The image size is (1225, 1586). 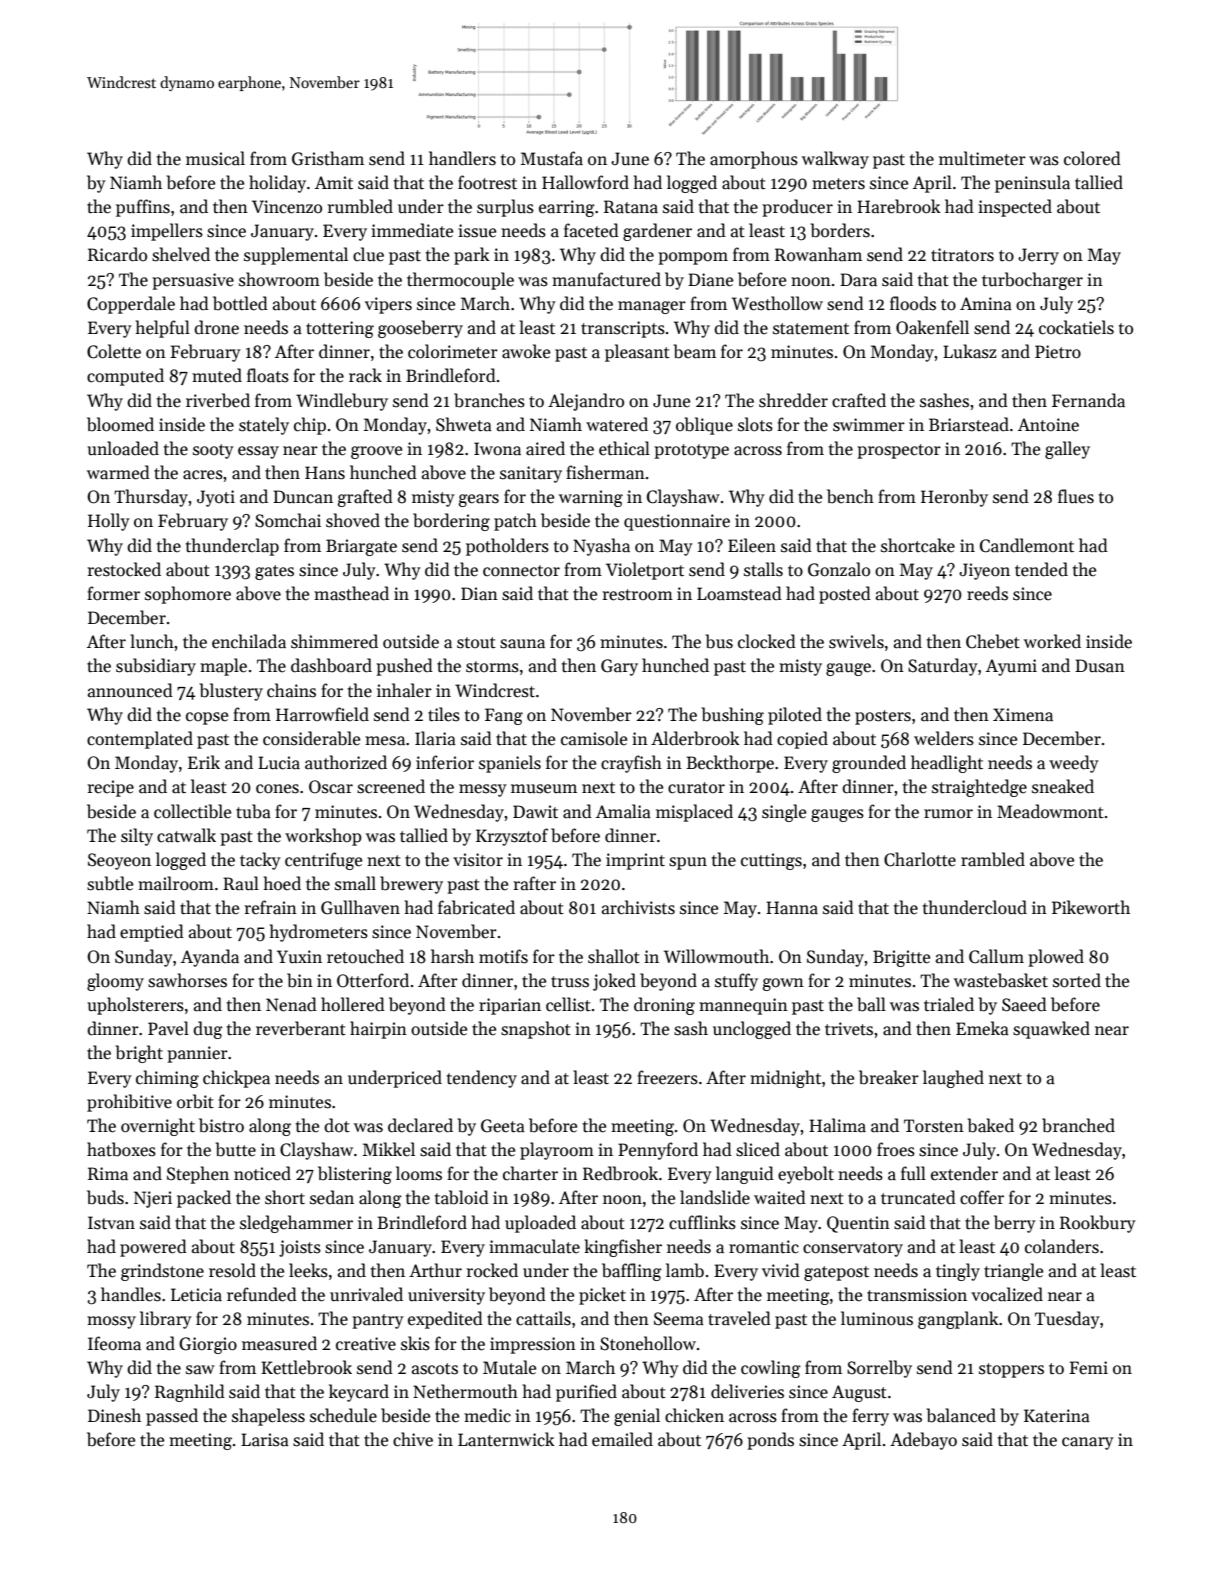 I want to click on multimeter, so click(x=982, y=158).
